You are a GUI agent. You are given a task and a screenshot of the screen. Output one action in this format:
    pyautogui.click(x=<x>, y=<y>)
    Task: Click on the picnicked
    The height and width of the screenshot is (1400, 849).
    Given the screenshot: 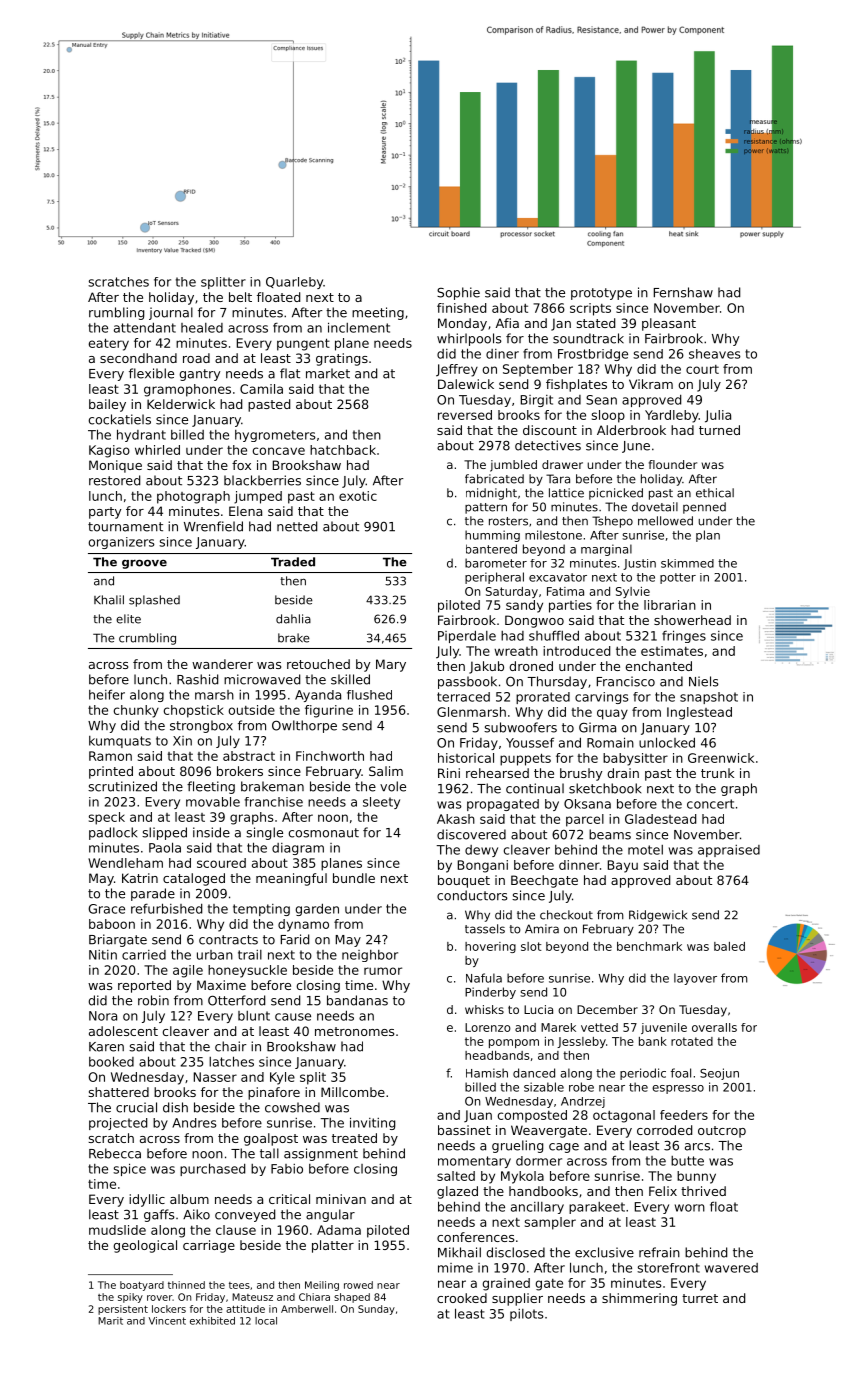 What is the action you would take?
    pyautogui.click(x=616, y=494)
